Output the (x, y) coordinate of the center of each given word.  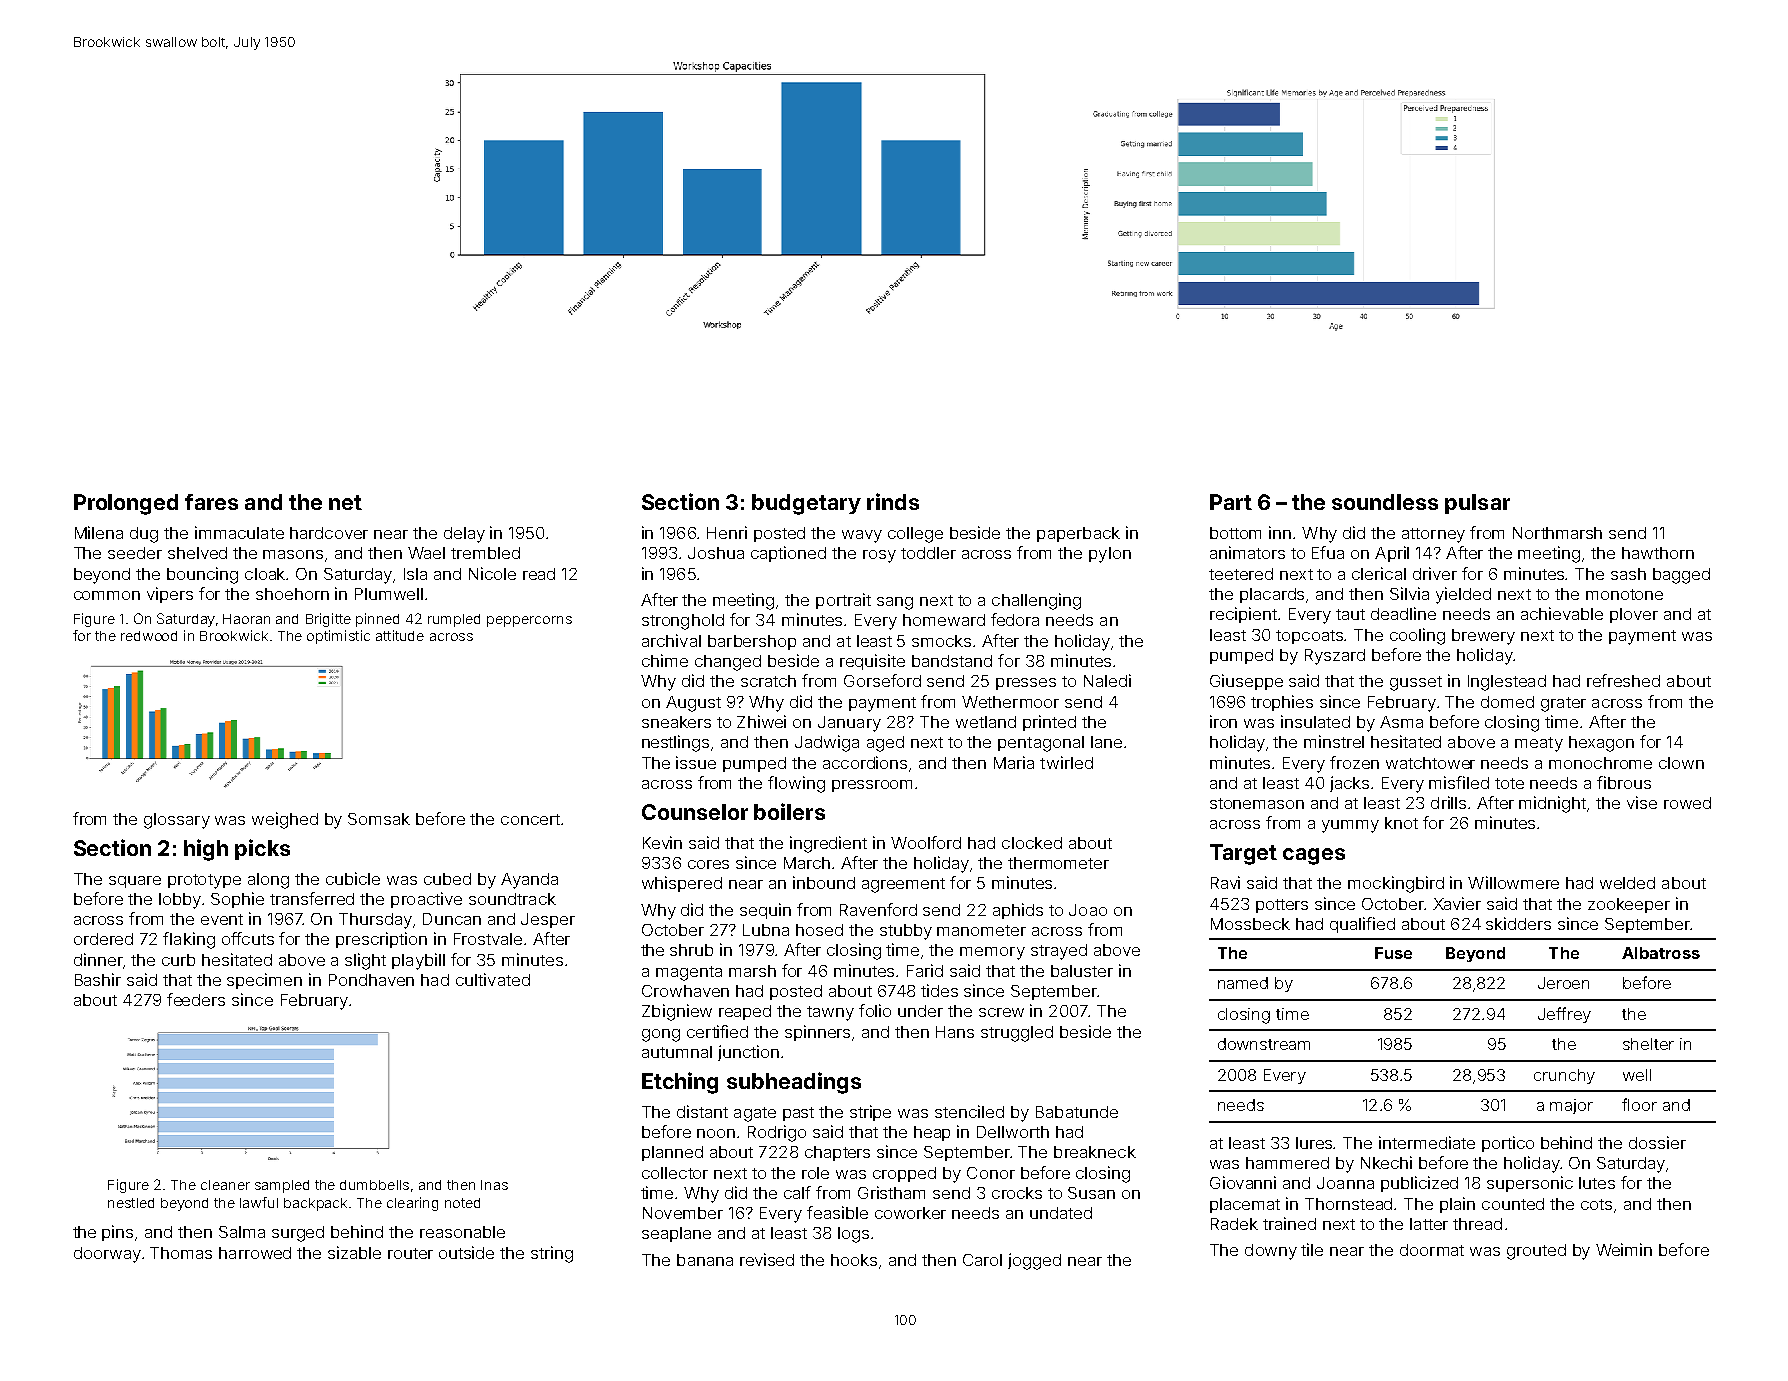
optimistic (338, 637)
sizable (354, 1252)
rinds (893, 501)
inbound (824, 882)
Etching (680, 1083)
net (345, 502)
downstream (1264, 1044)
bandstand (952, 661)
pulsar (1477, 504)
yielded (1463, 595)
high (206, 850)
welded (1627, 883)
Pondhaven (371, 980)
